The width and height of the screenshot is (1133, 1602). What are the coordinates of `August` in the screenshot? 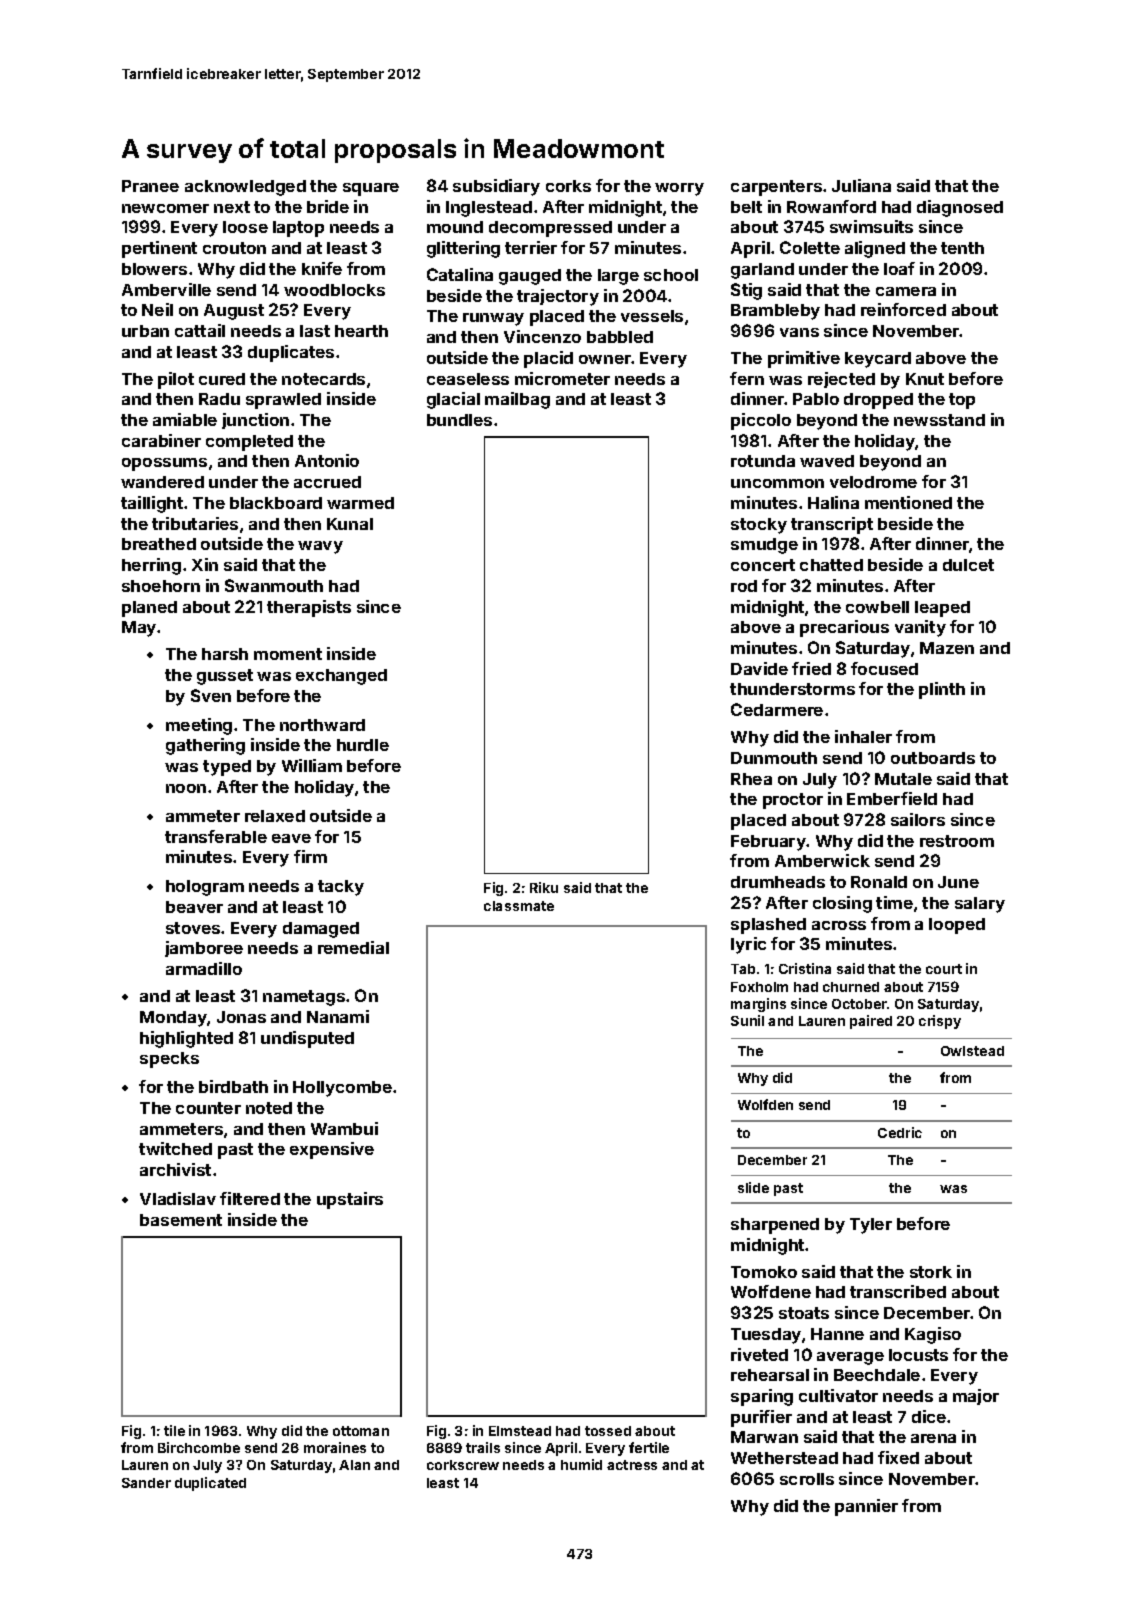 It's located at (234, 312).
